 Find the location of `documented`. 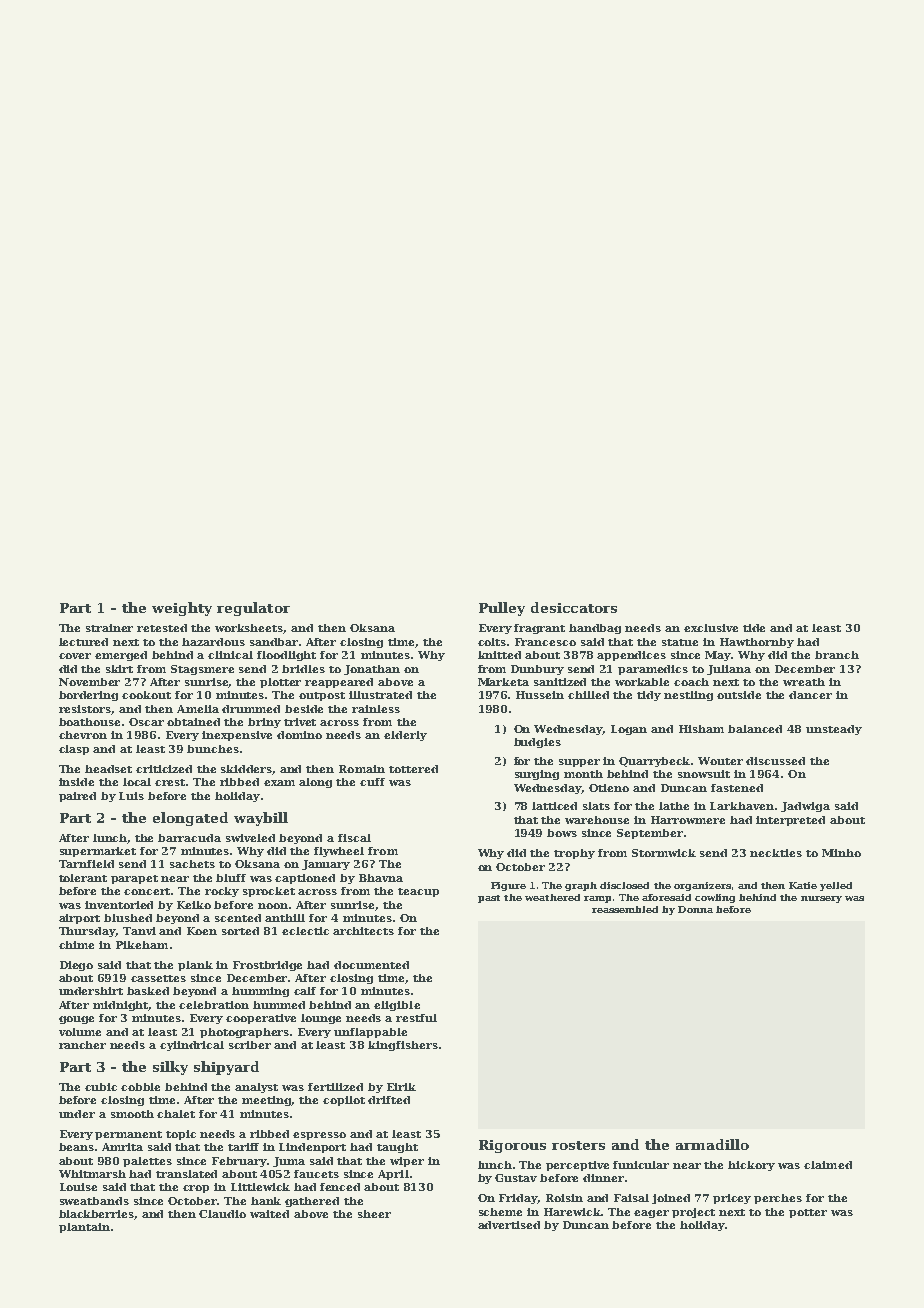

documented is located at coordinates (371, 965).
